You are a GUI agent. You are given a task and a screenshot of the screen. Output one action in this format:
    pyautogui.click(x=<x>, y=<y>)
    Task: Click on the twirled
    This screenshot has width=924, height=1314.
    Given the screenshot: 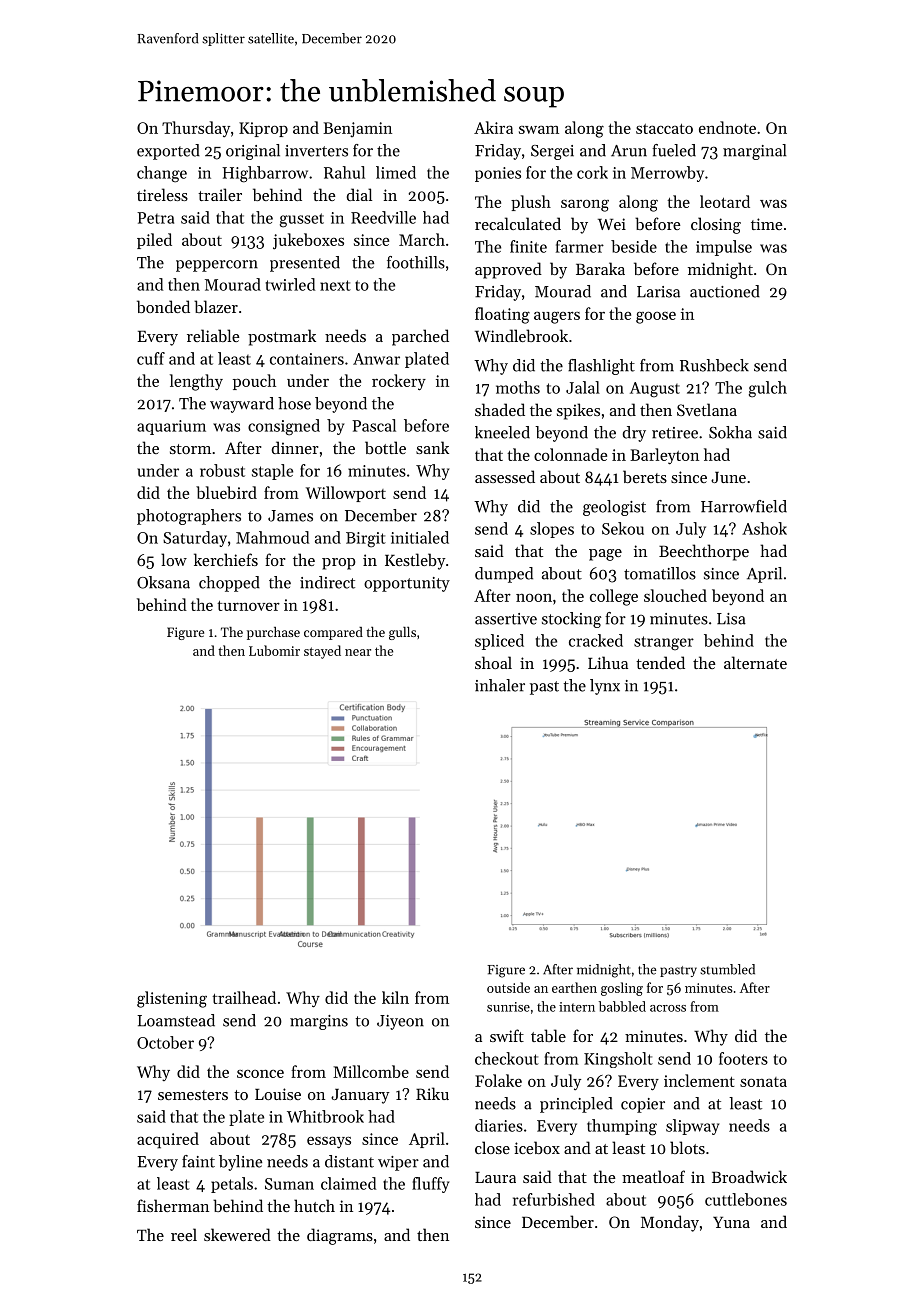 What is the action you would take?
    pyautogui.click(x=290, y=284)
